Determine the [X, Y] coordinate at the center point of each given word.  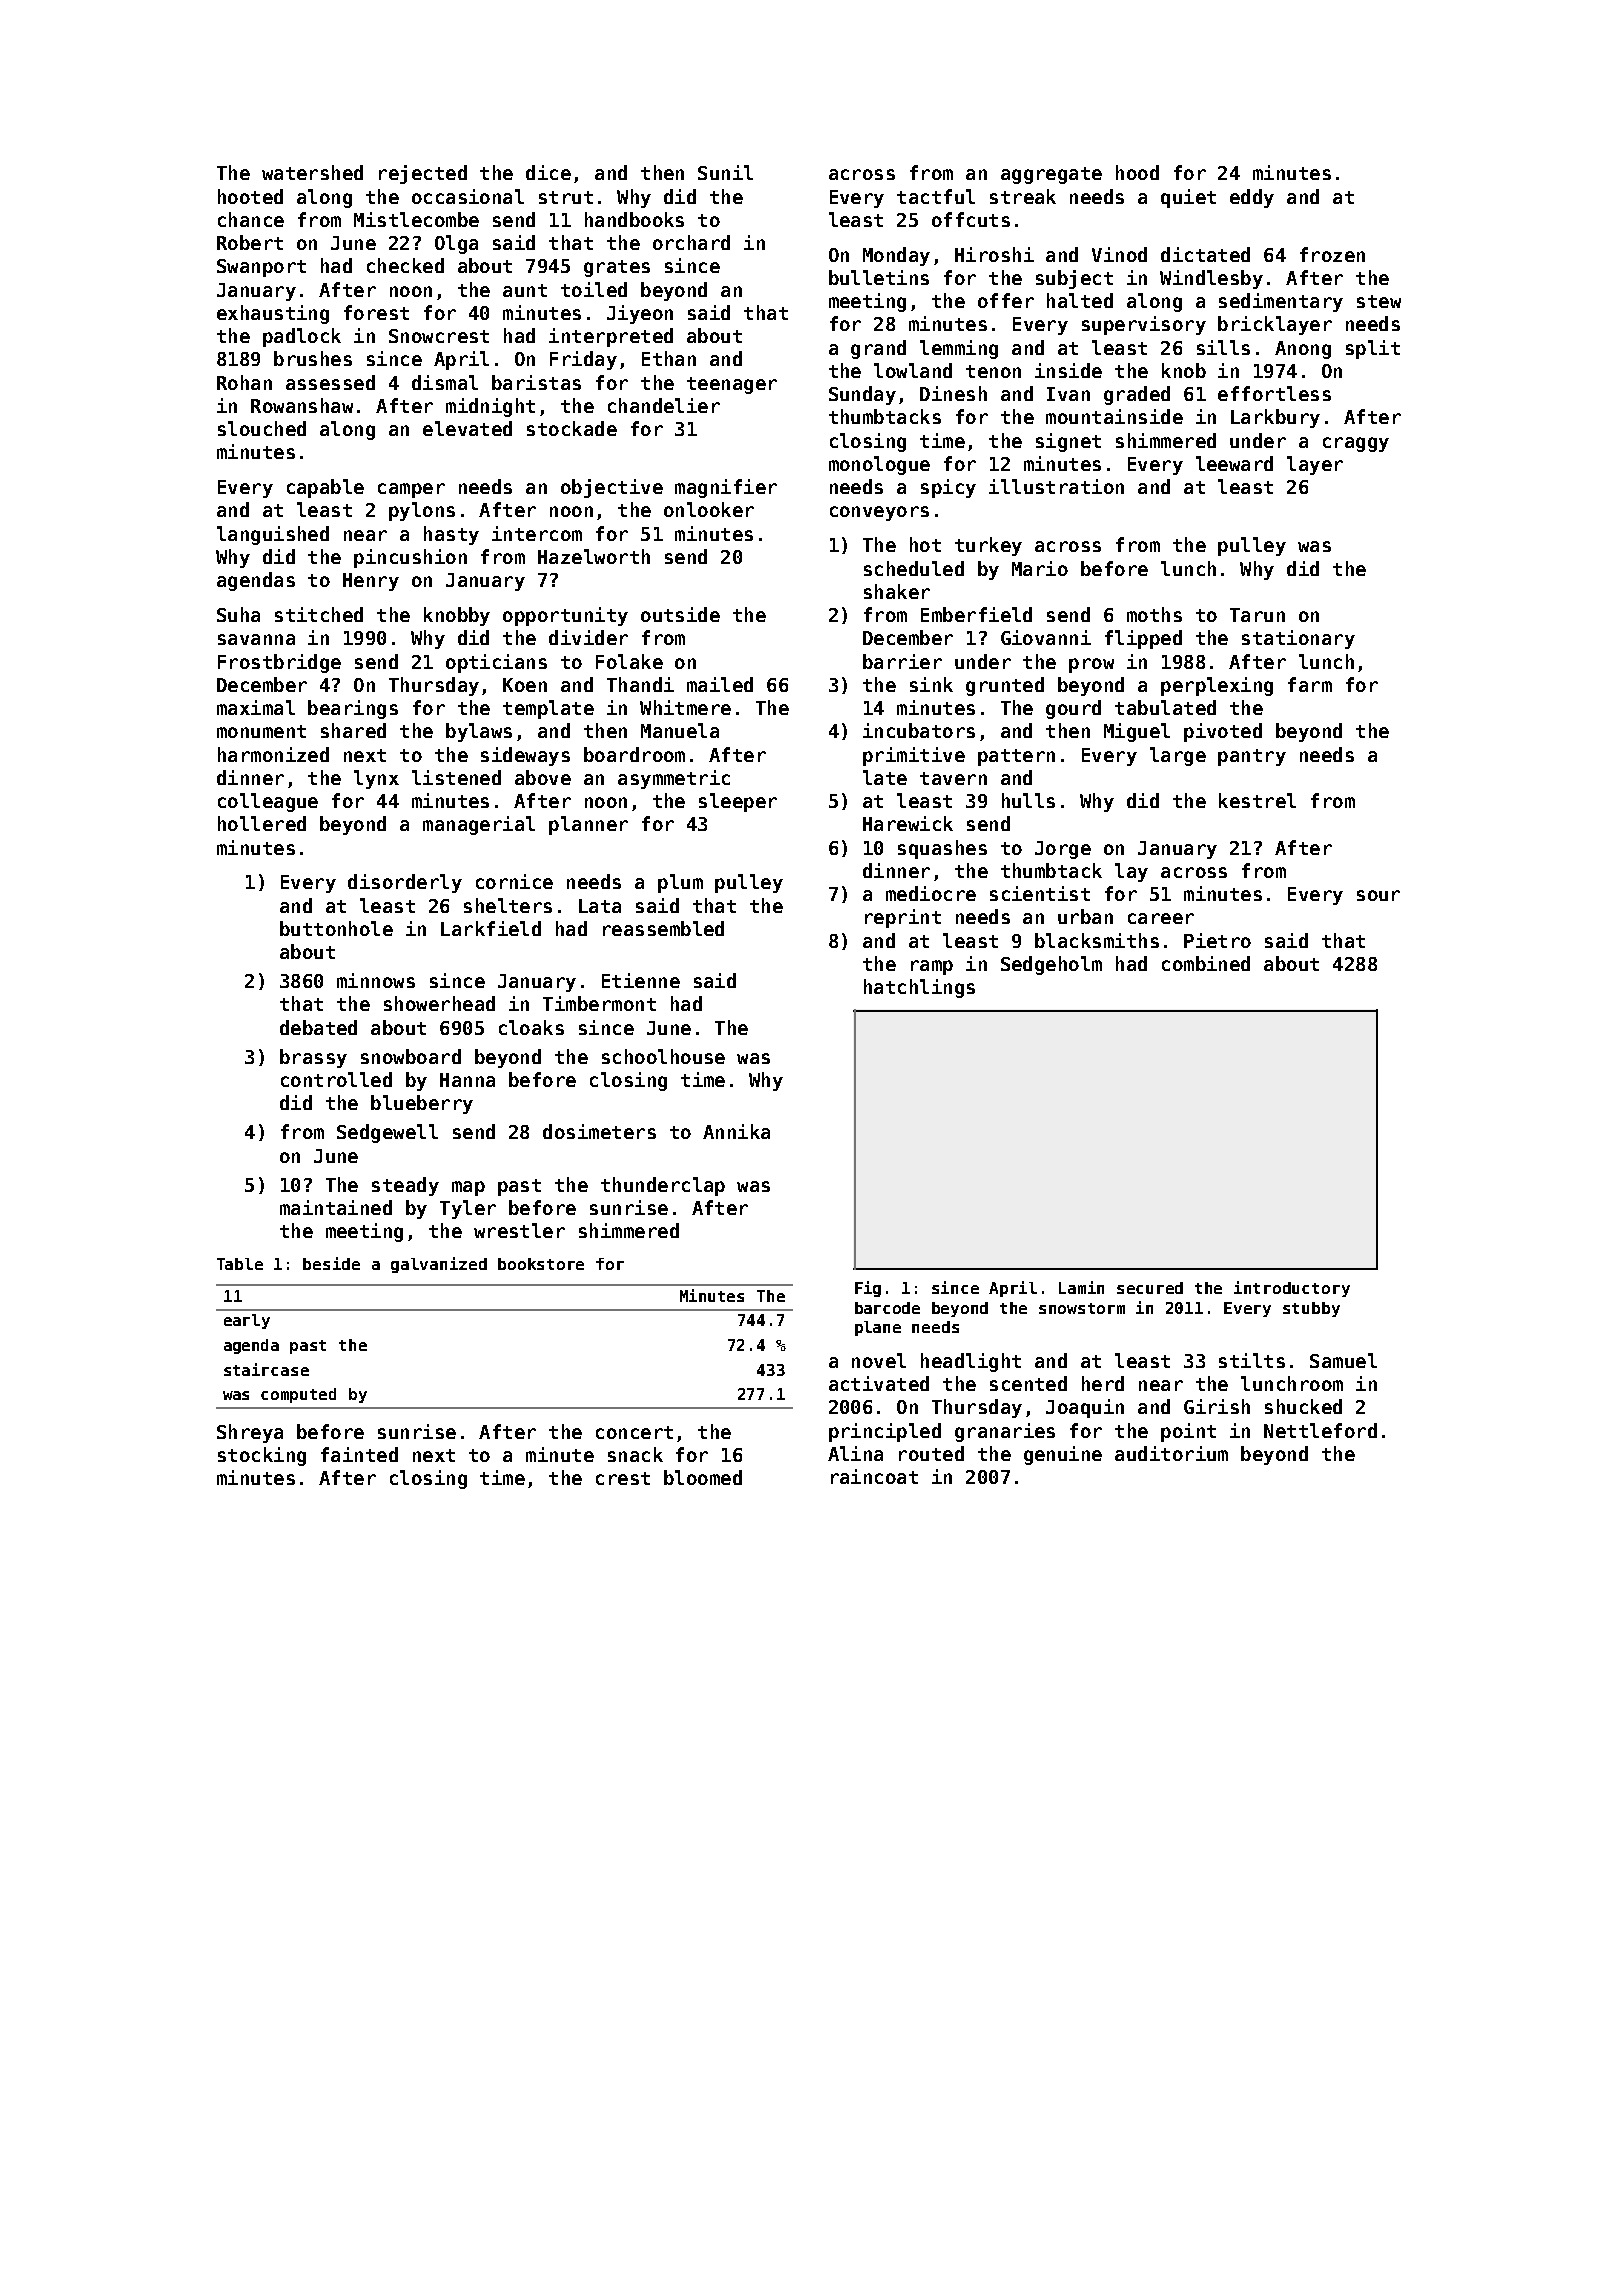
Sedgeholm [1051, 965]
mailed [720, 684]
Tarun [1257, 615]
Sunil [725, 172]
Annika [736, 1131]
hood [1137, 172]
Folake [629, 661]
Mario [1040, 568]
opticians [496, 663]
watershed [312, 172]
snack [635, 1454]
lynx [376, 779]
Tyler [468, 1209]
